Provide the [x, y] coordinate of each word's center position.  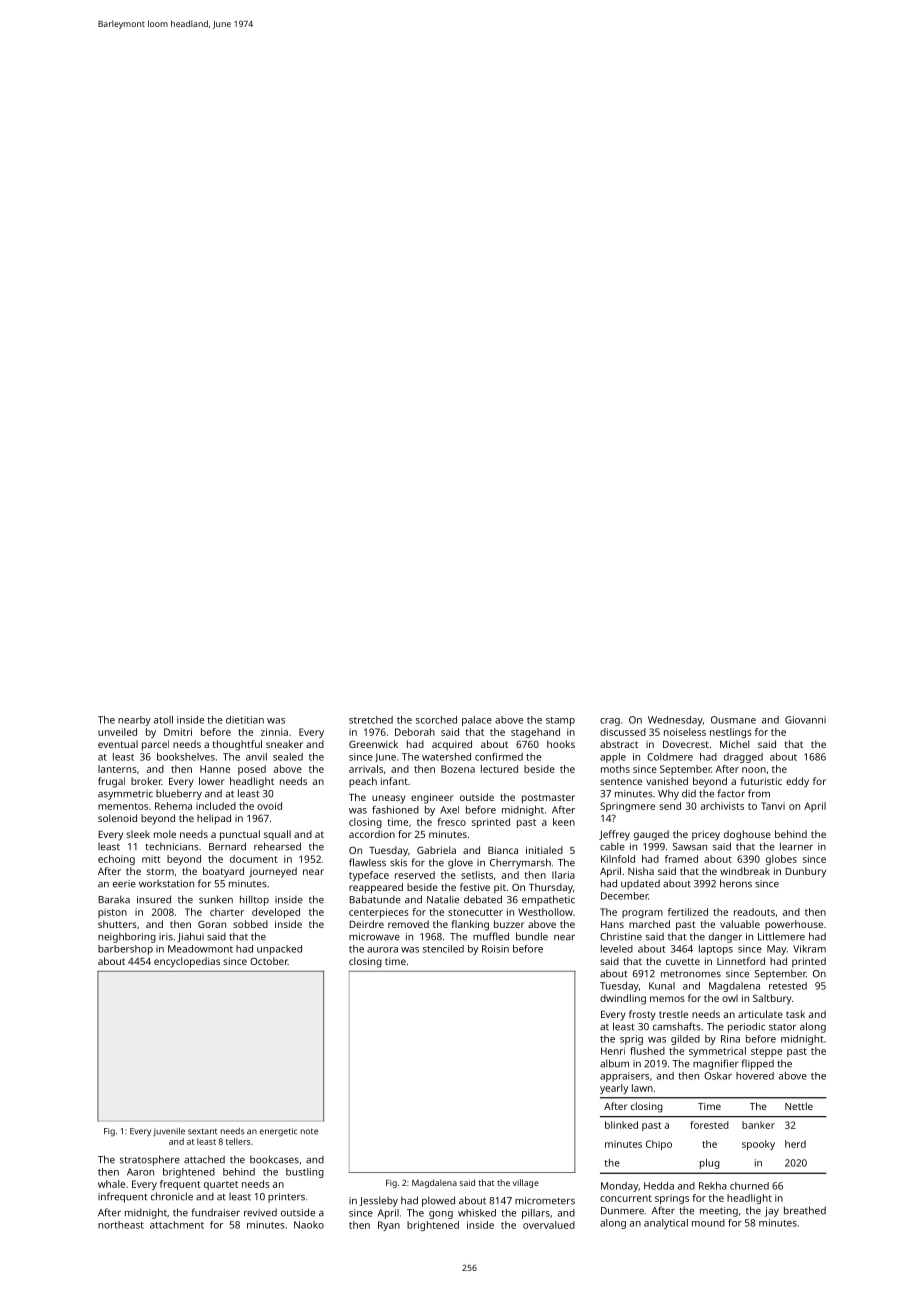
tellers [238, 1141]
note [309, 1132]
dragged [743, 758]
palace [477, 721]
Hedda [659, 1186]
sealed [288, 757]
